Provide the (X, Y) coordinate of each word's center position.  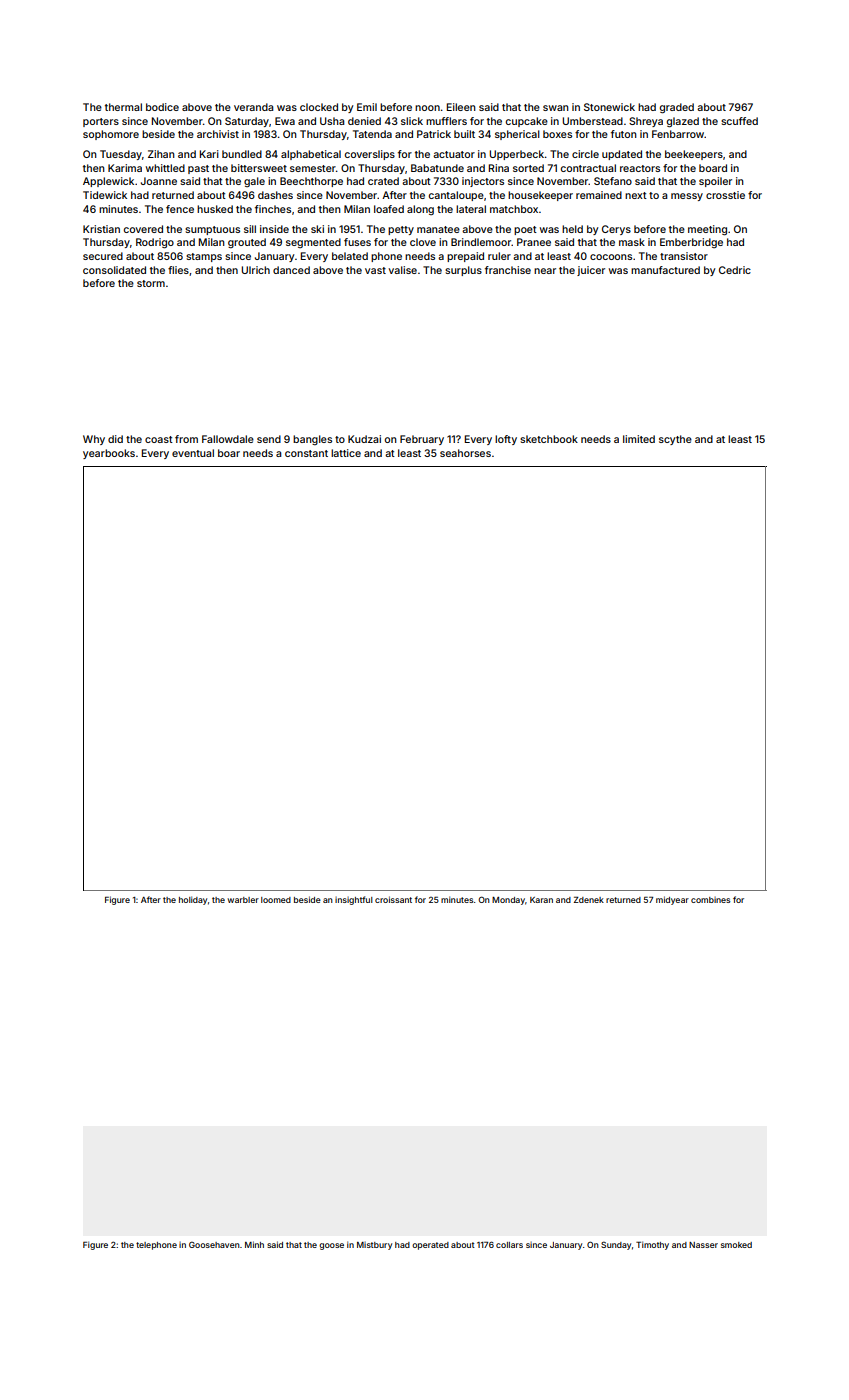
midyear (672, 900)
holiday (193, 900)
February (422, 440)
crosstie (725, 195)
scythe (675, 440)
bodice (162, 107)
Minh (254, 1244)
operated (430, 1246)
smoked (736, 1245)
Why (94, 440)
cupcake (527, 122)
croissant (393, 899)
